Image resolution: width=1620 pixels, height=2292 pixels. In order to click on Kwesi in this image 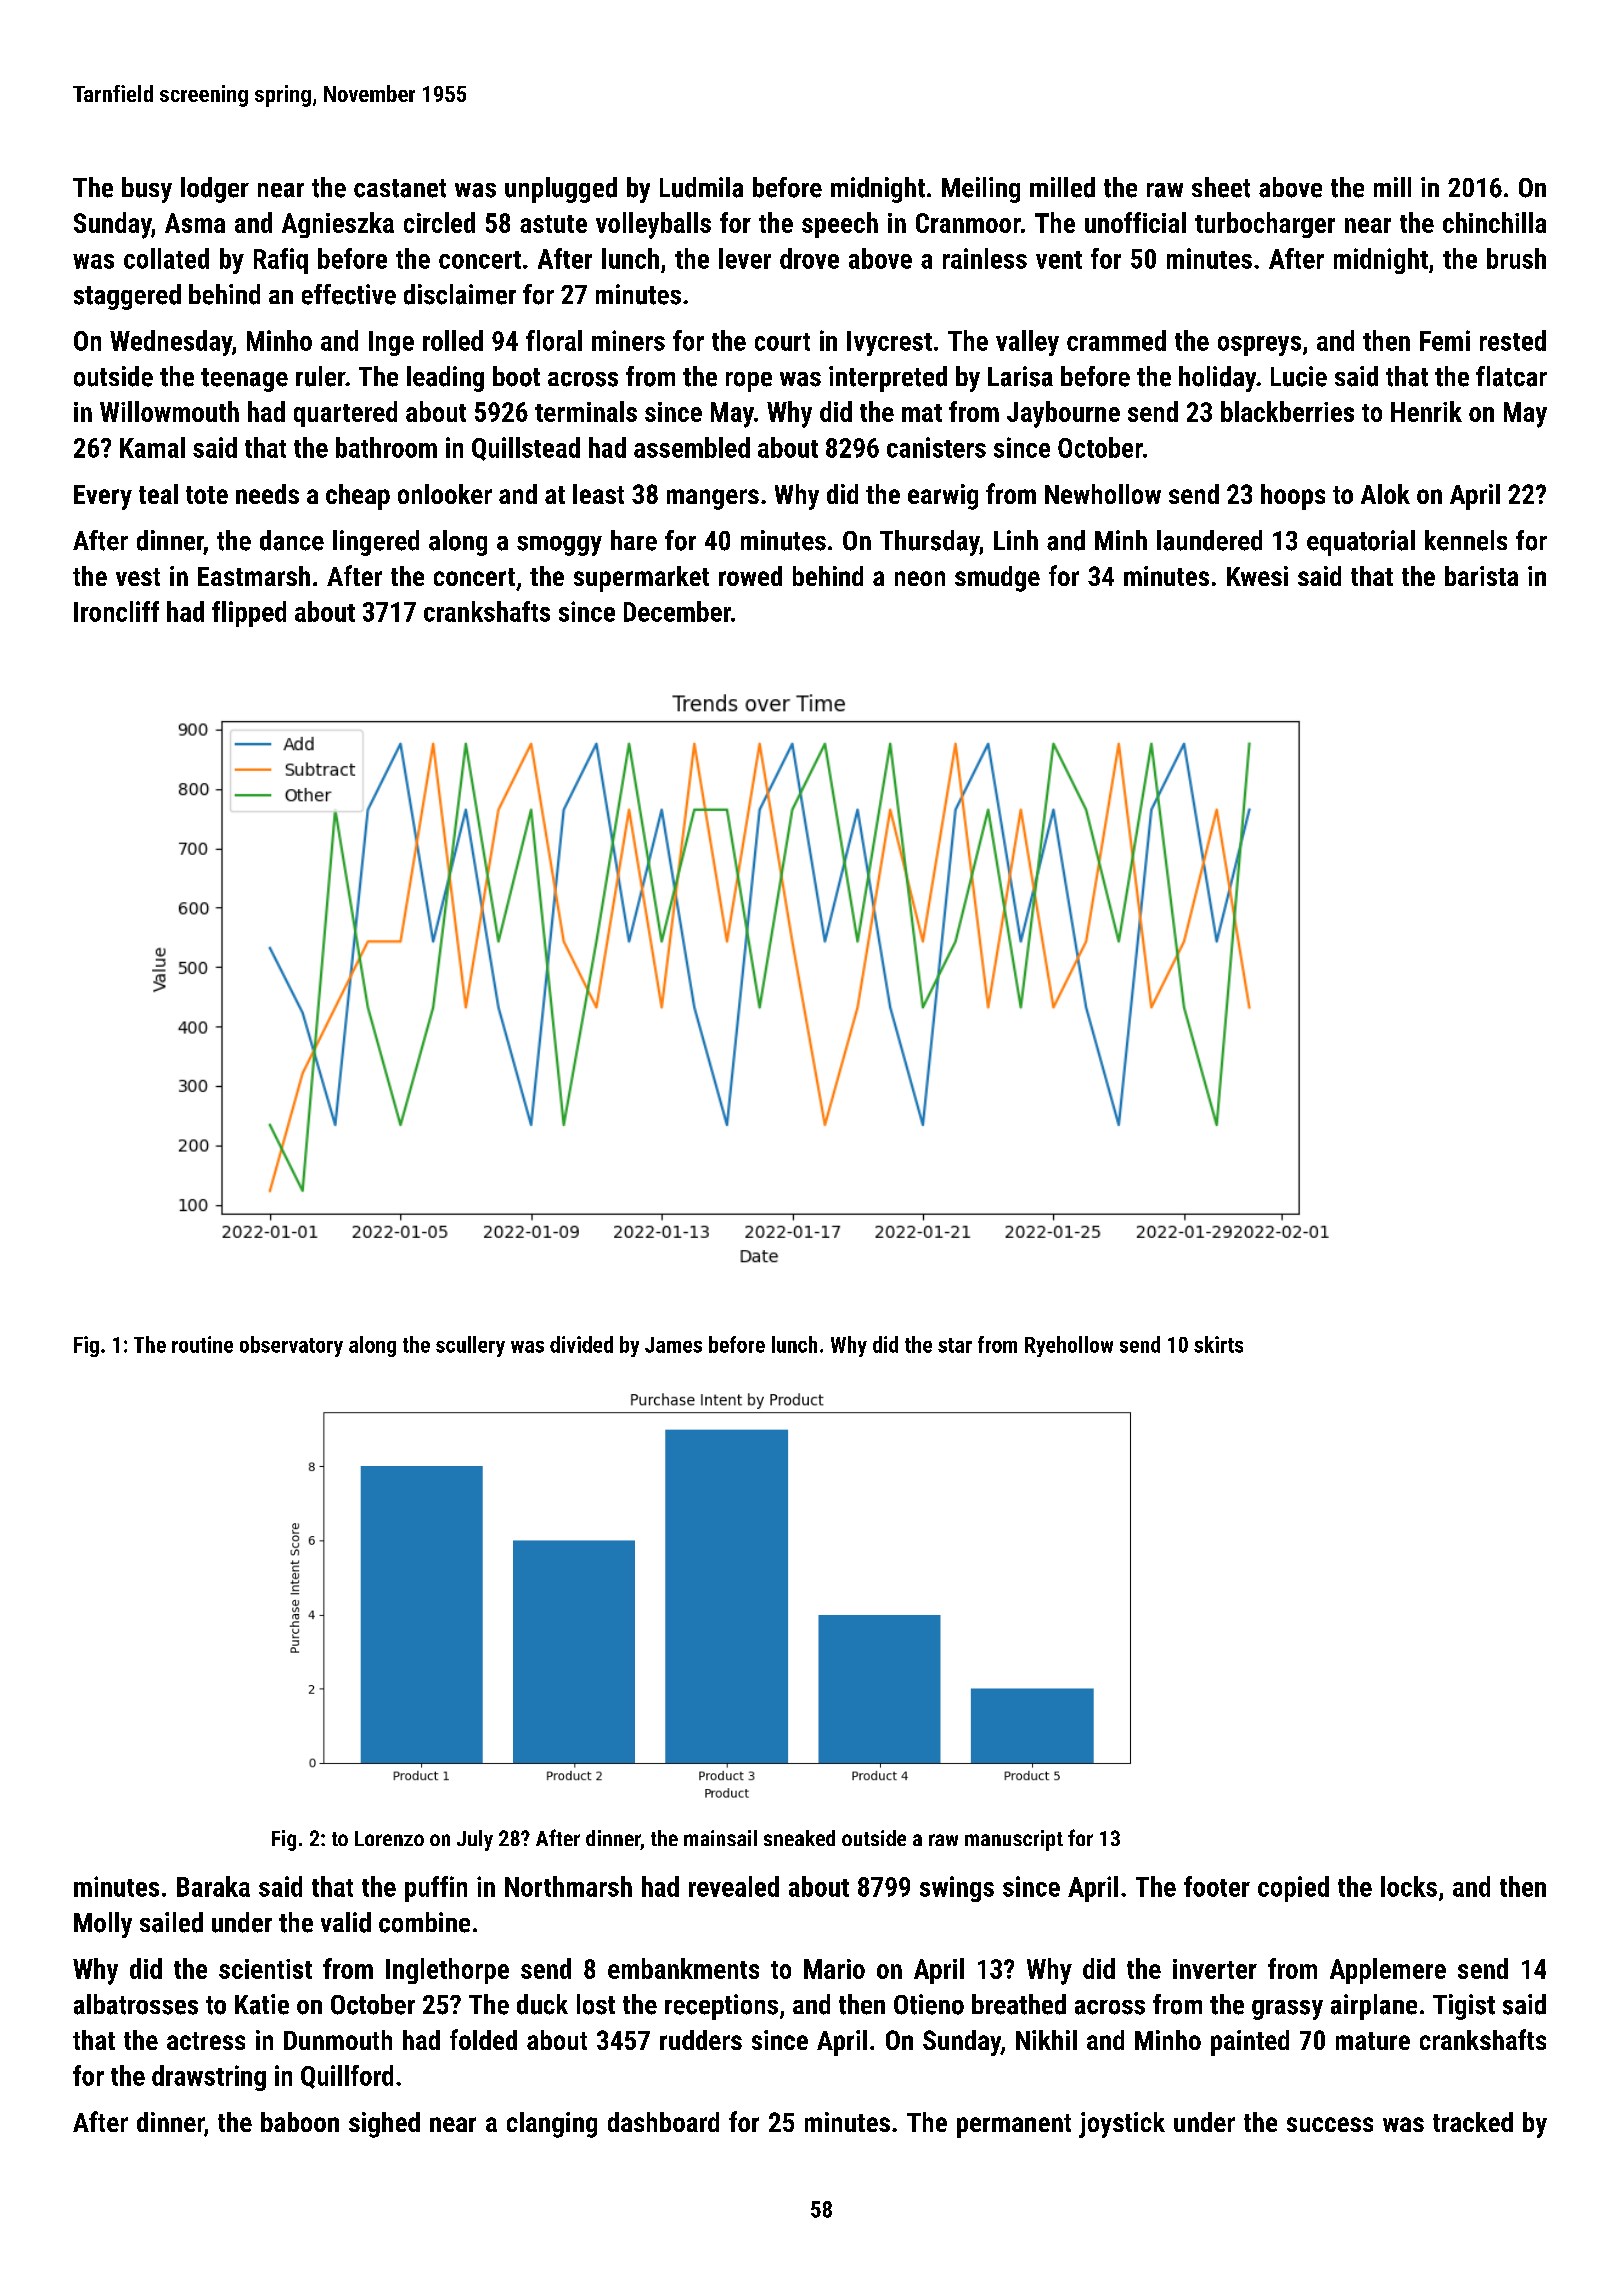, I will do `click(1257, 576)`.
